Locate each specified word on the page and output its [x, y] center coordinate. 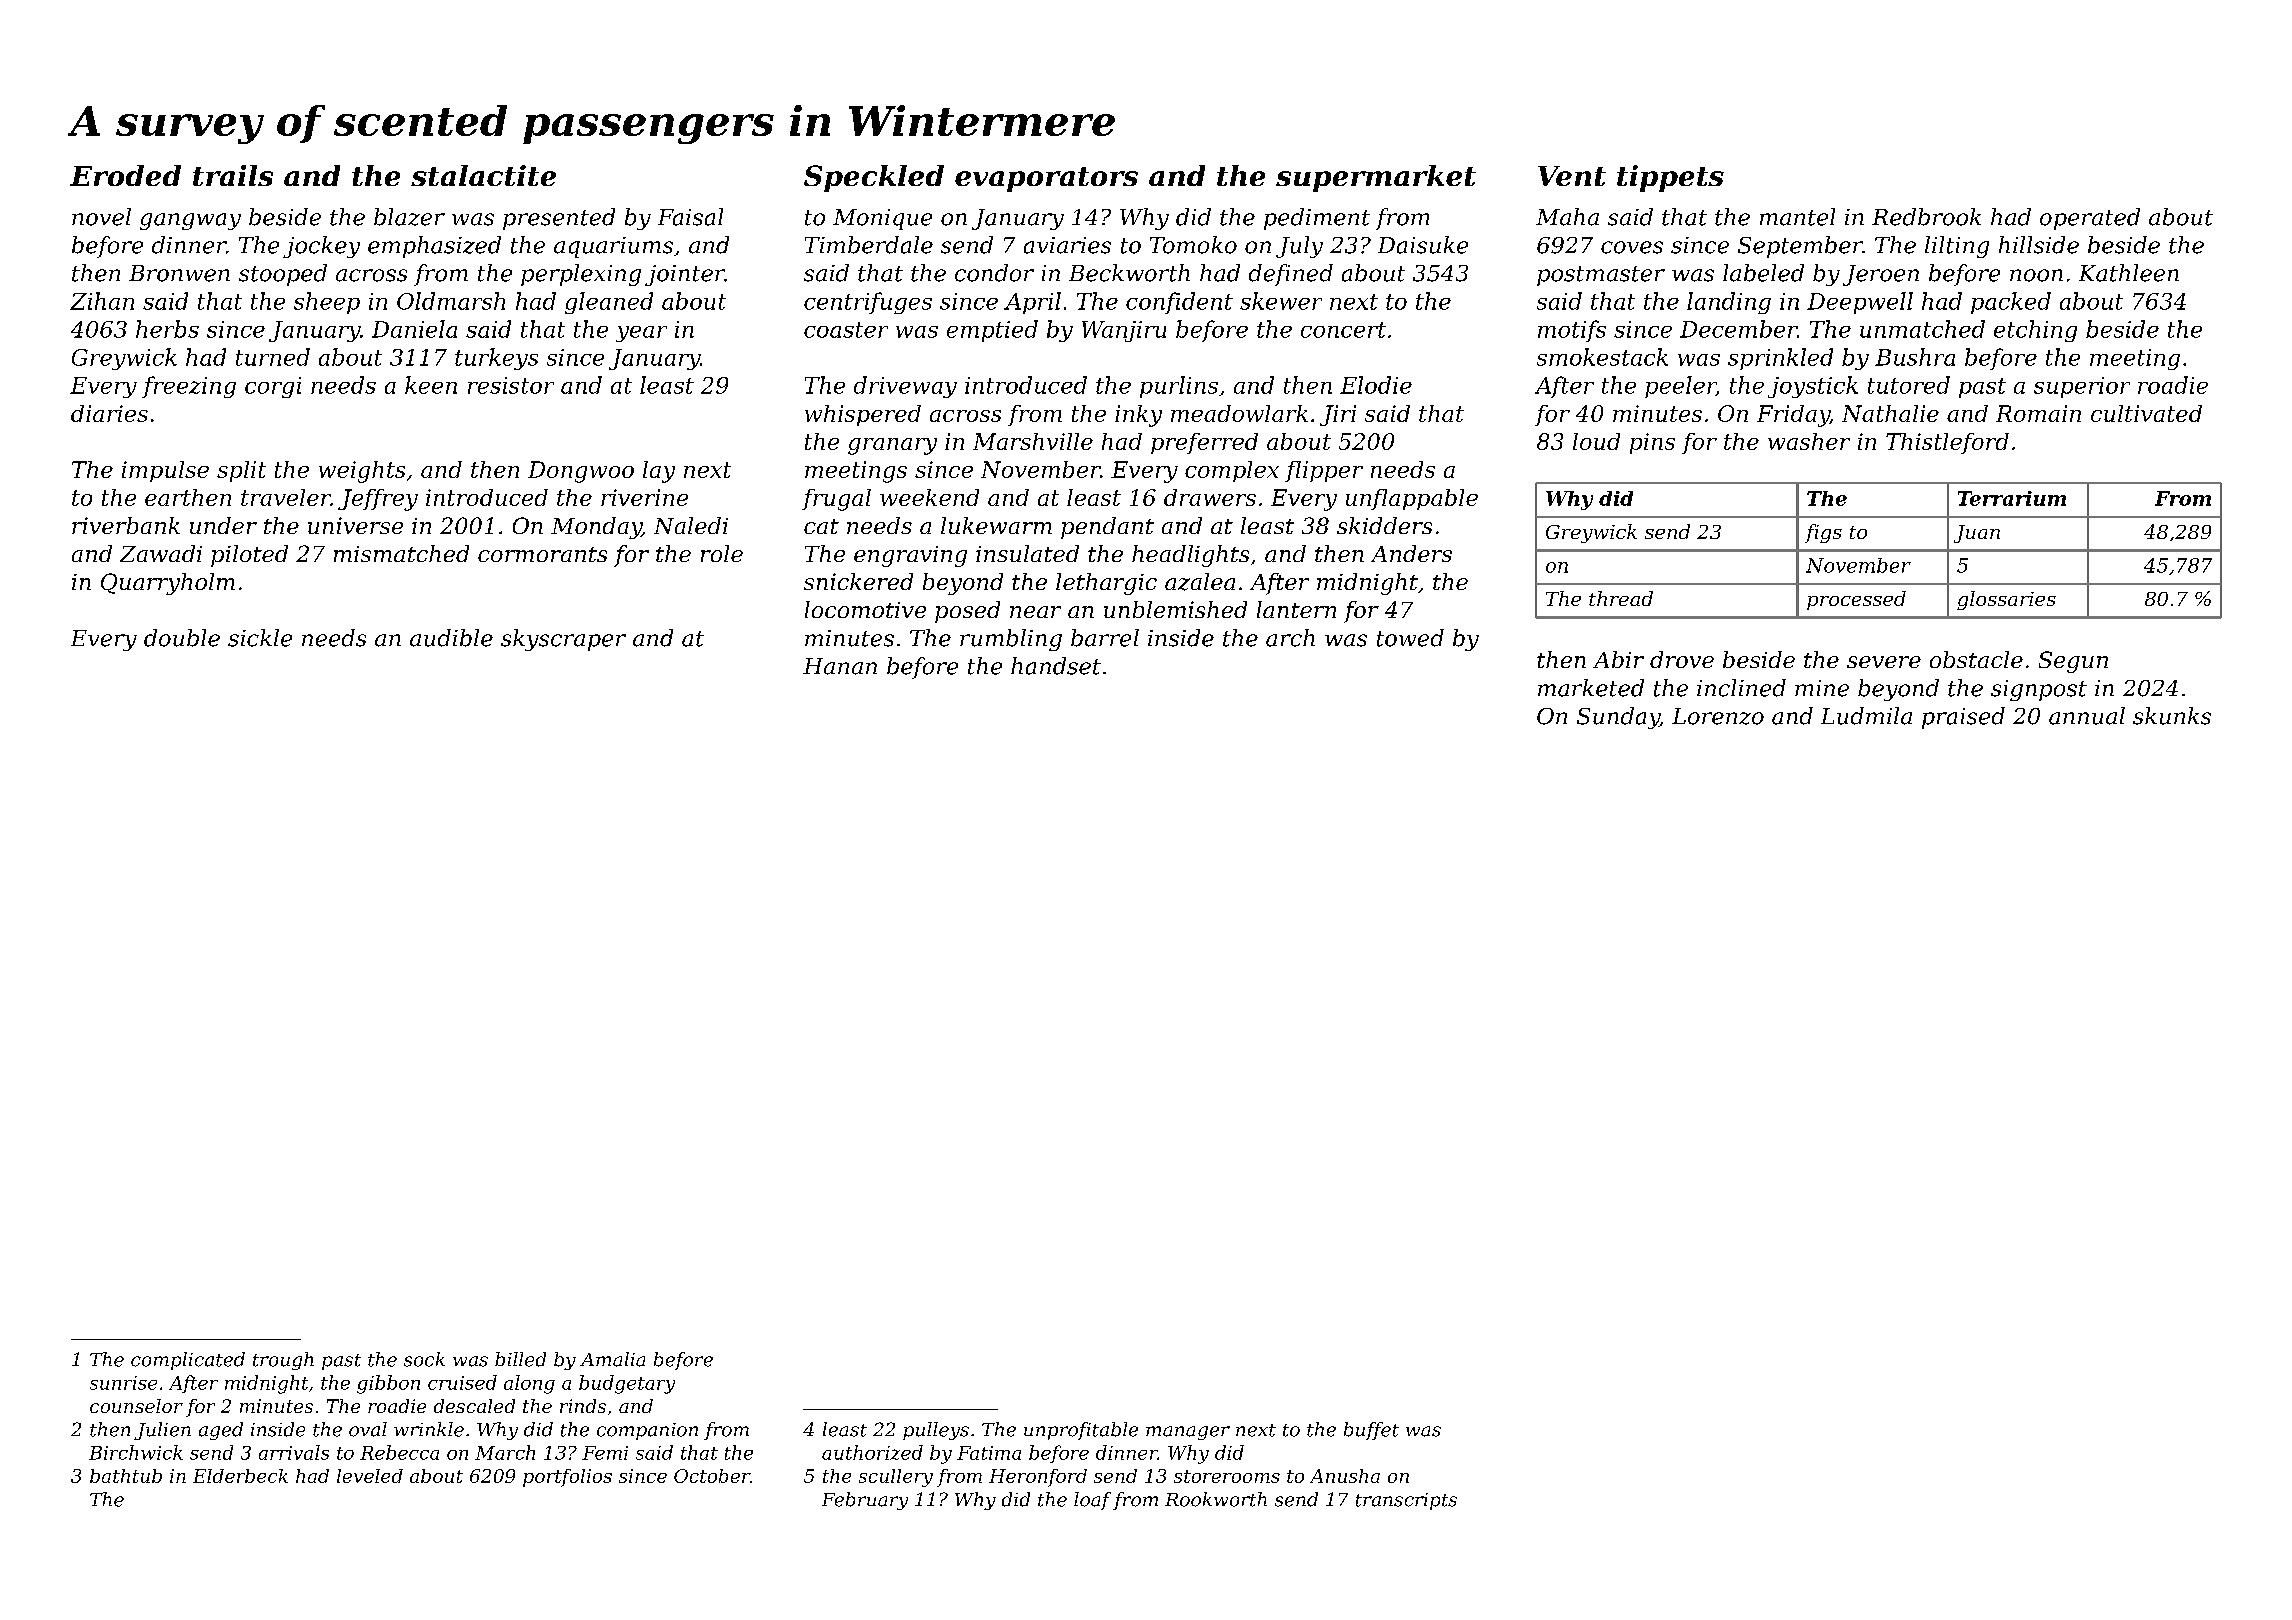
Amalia [612, 1359]
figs [1823, 533]
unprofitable [1081, 1431]
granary [892, 446]
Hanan [840, 666]
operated [2090, 219]
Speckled [874, 178]
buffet [1371, 1431]
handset [1056, 666]
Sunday [1618, 718]
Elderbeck [240, 1476]
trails [233, 175]
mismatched [401, 553]
